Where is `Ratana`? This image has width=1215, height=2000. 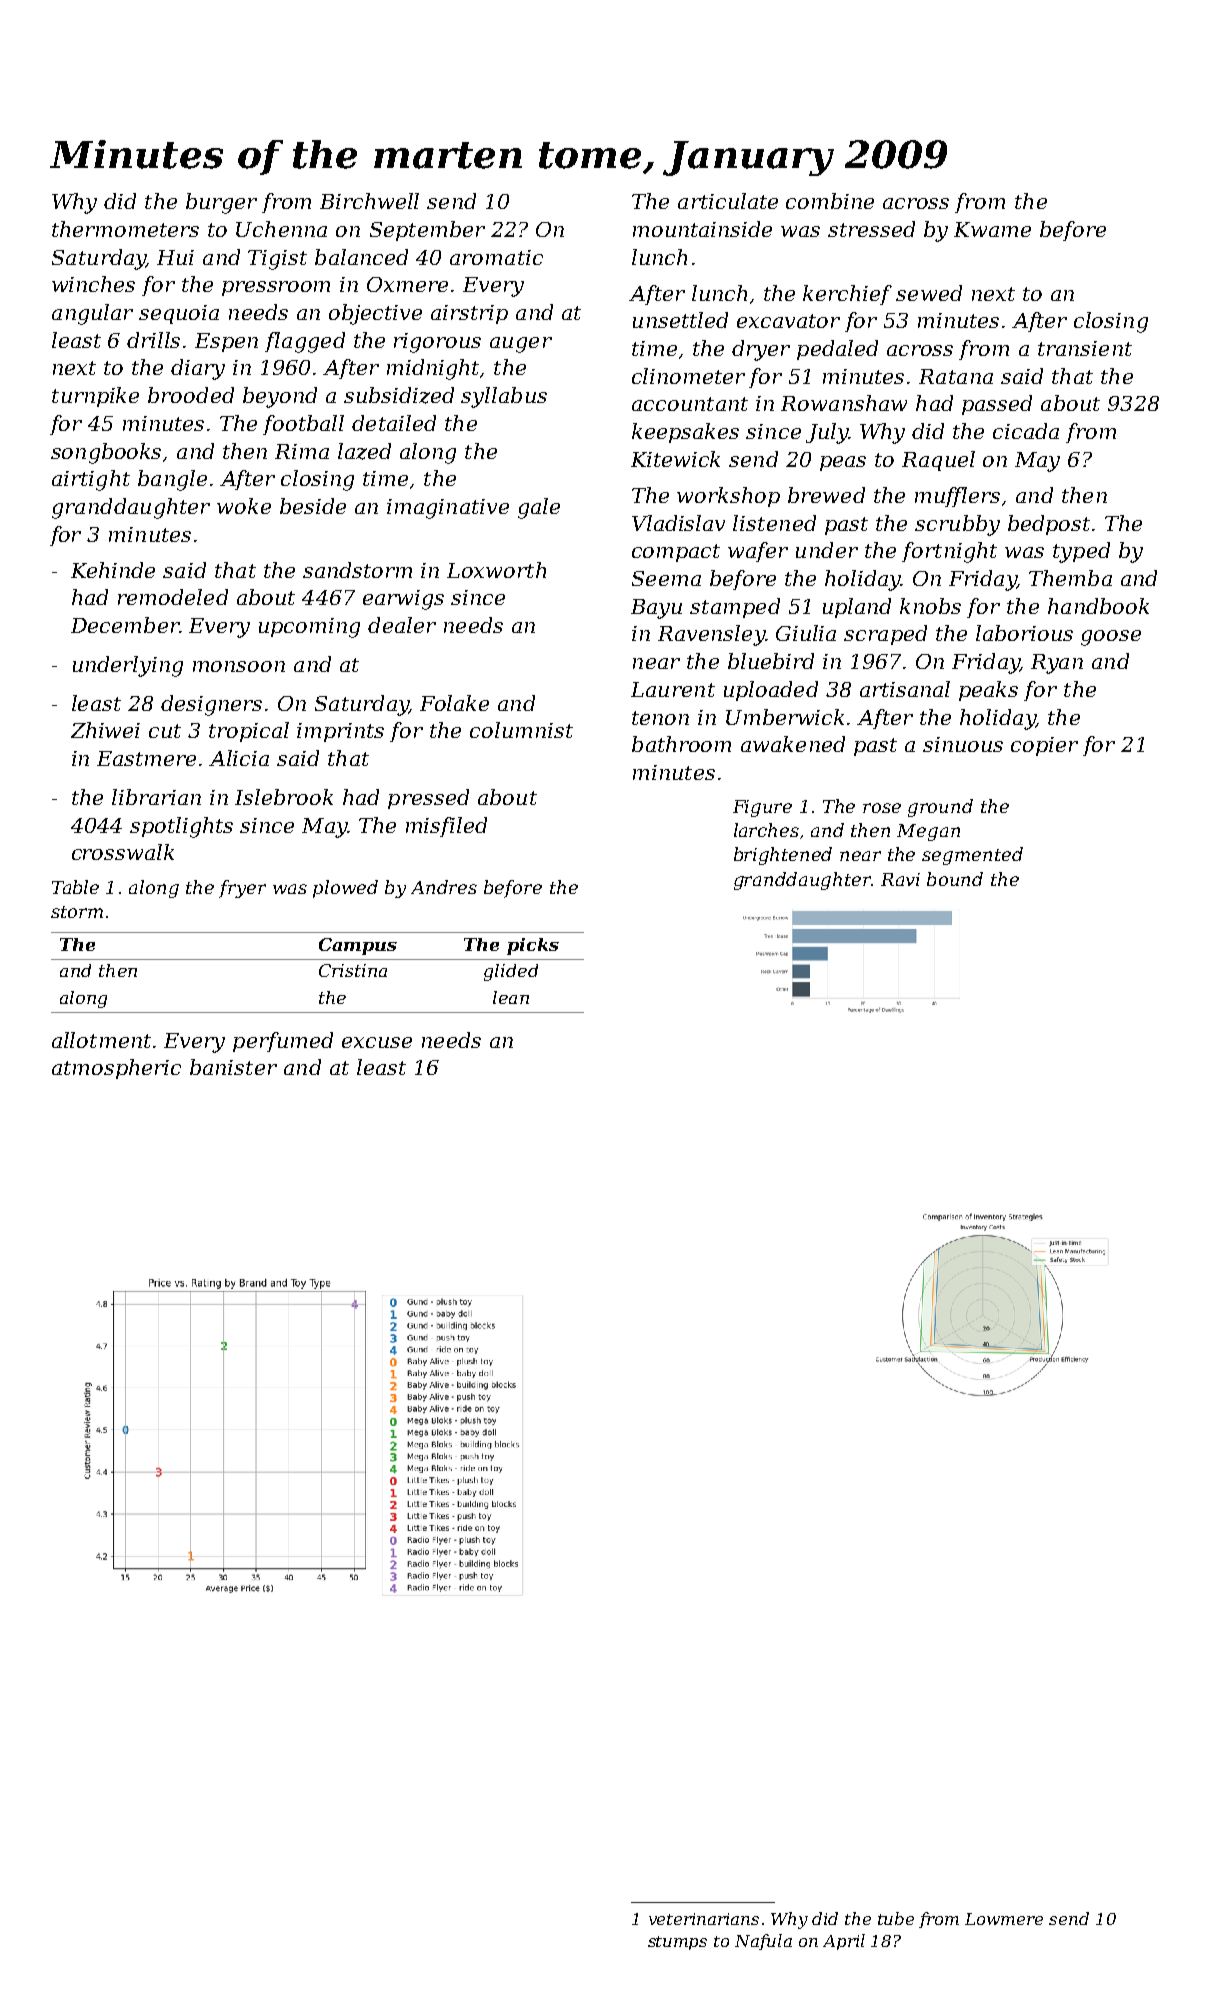 Ratana is located at coordinates (956, 376).
